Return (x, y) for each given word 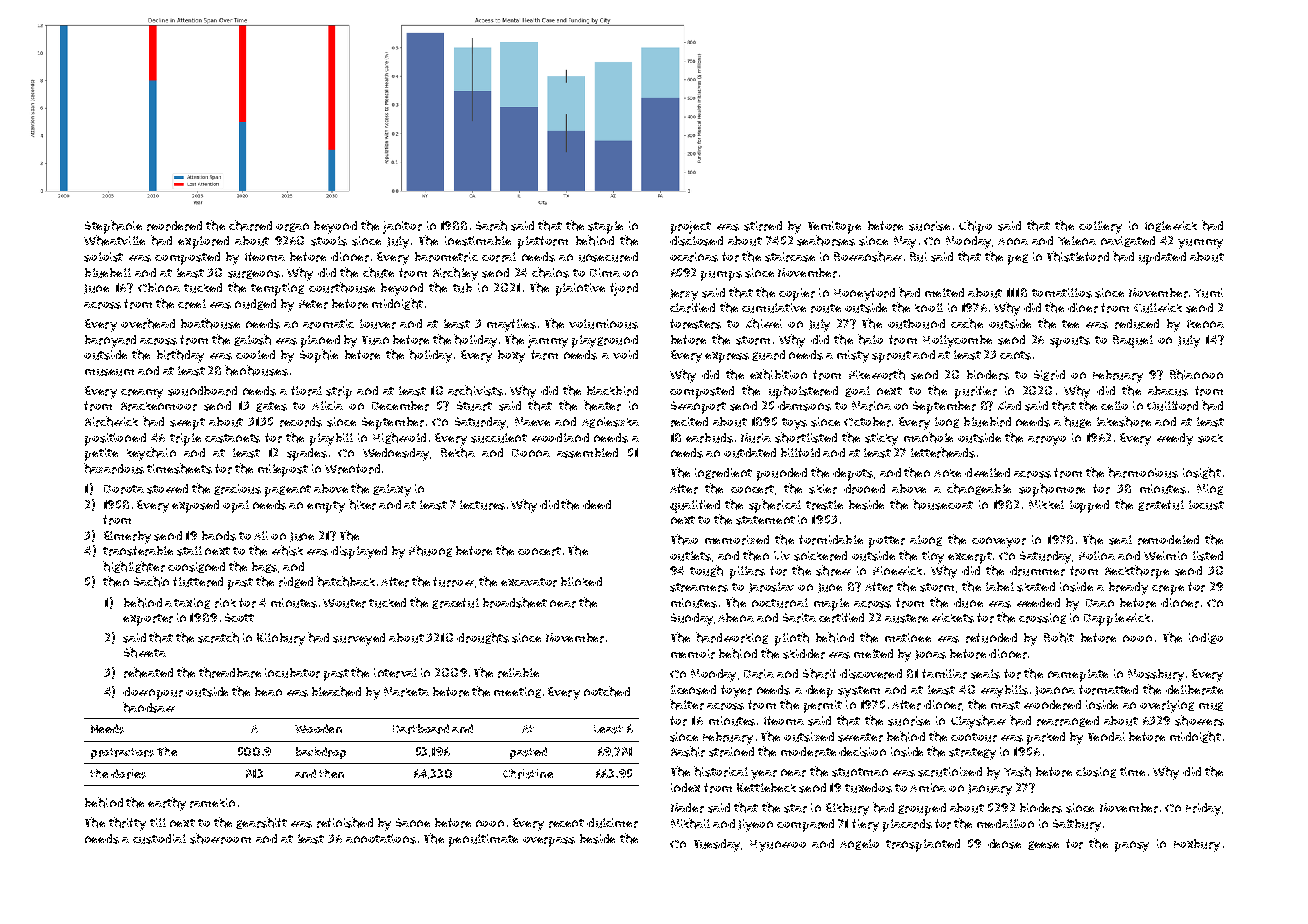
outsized (809, 737)
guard (768, 355)
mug (1211, 706)
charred (250, 225)
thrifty (127, 824)
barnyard (110, 341)
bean (268, 691)
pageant (288, 491)
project (691, 227)
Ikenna (1205, 324)
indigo (1206, 638)
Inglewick (1171, 226)
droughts (483, 638)
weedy (1175, 439)
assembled (587, 453)
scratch (218, 637)
